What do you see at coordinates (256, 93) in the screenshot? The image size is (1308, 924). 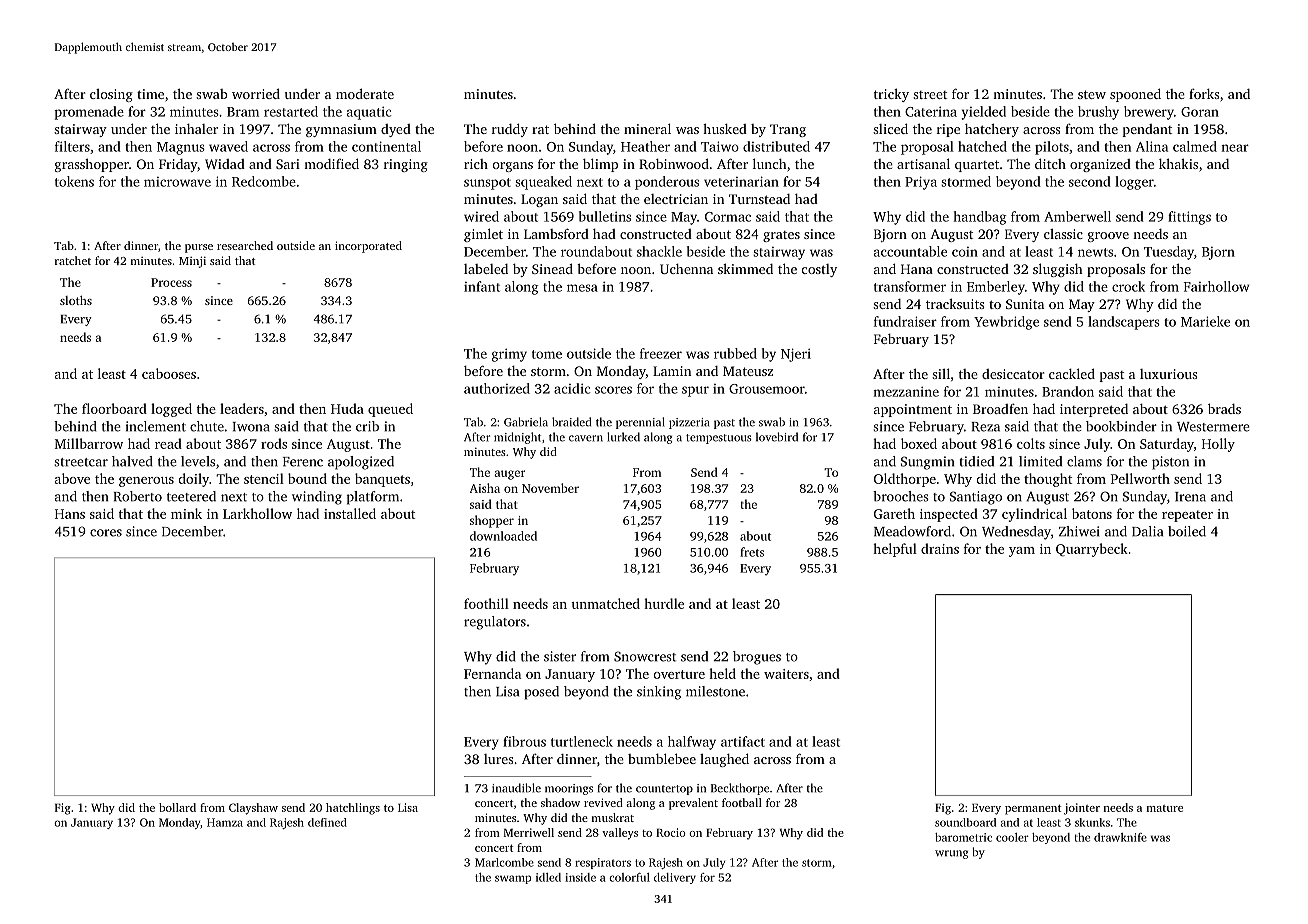 I see `worried` at bounding box center [256, 93].
